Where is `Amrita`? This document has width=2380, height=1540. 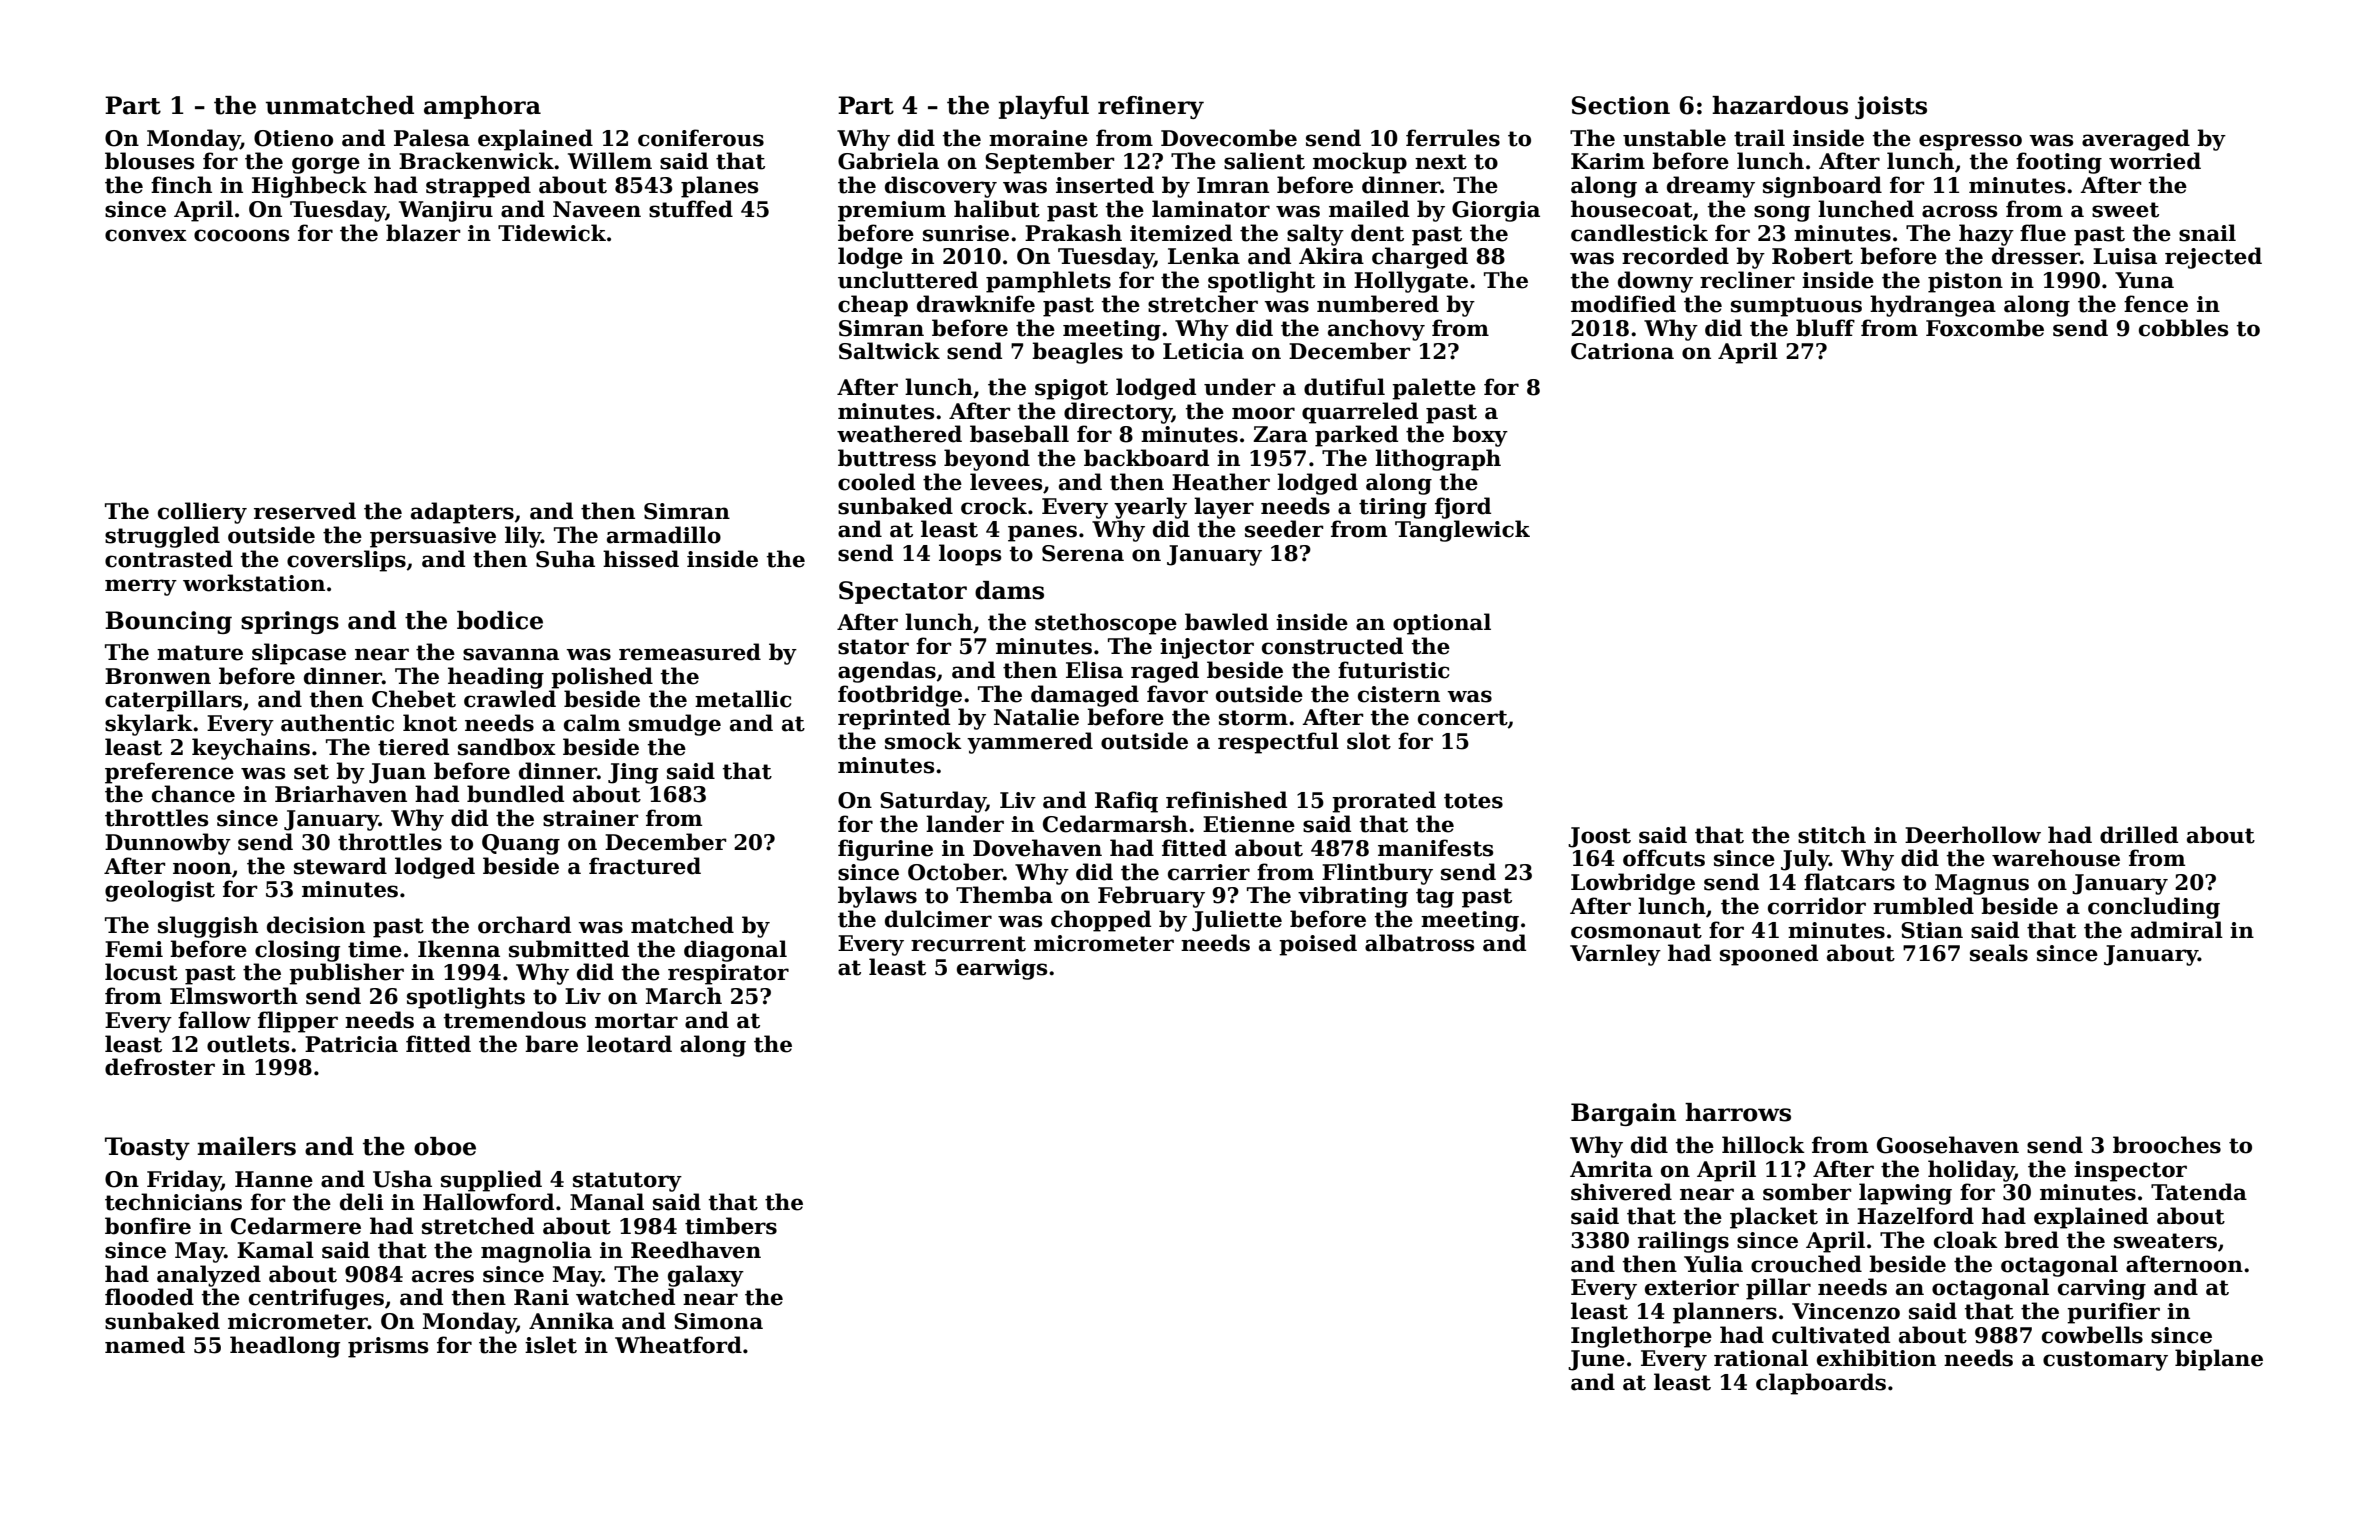
Amrita is located at coordinates (1611, 1169).
